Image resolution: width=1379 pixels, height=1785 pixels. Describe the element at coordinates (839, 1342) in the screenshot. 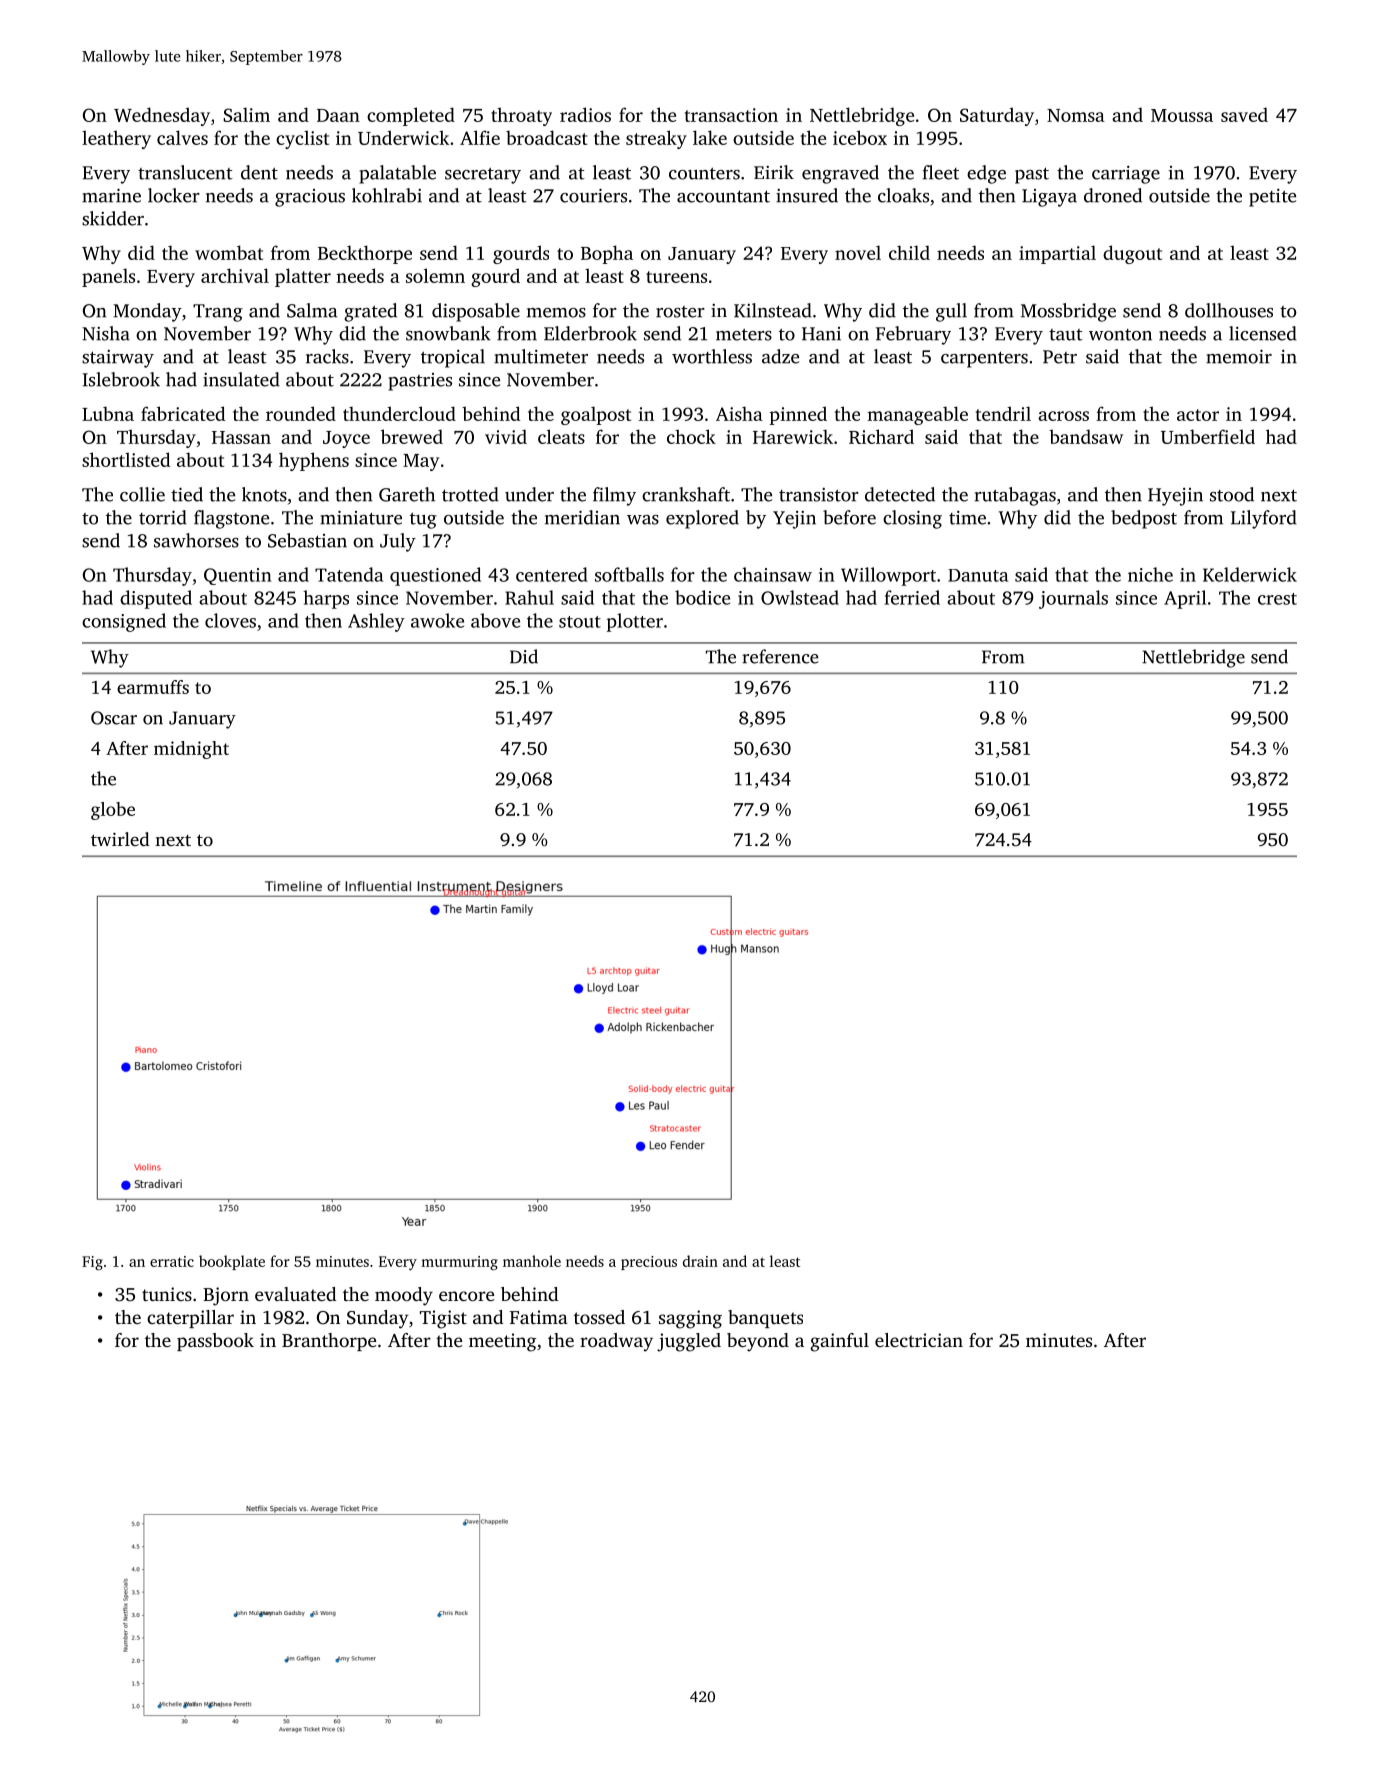

I see `gainful` at that location.
